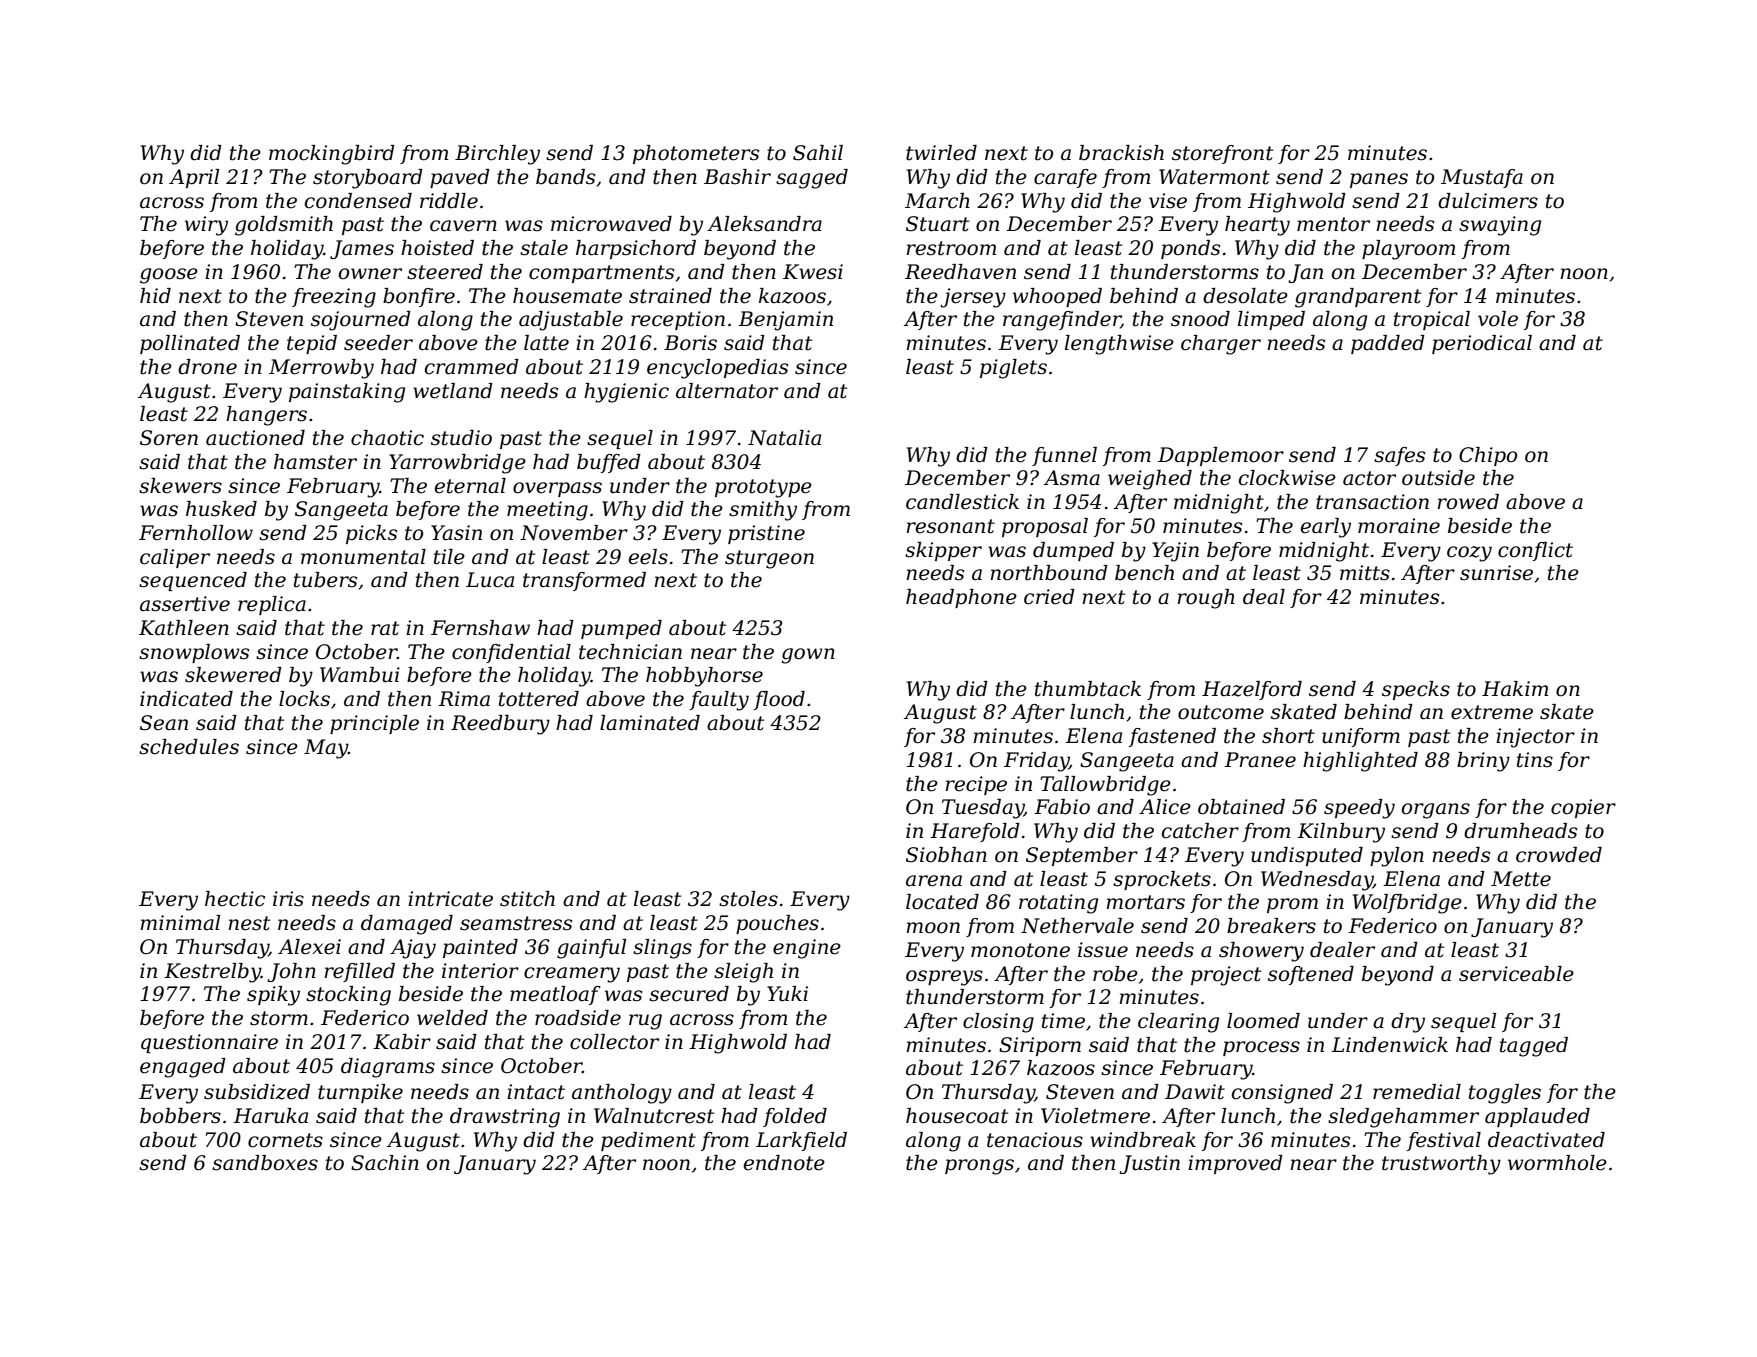 The width and height of the image is (1757, 1357). Describe the element at coordinates (648, 1141) in the image. I see `pediment` at that location.
